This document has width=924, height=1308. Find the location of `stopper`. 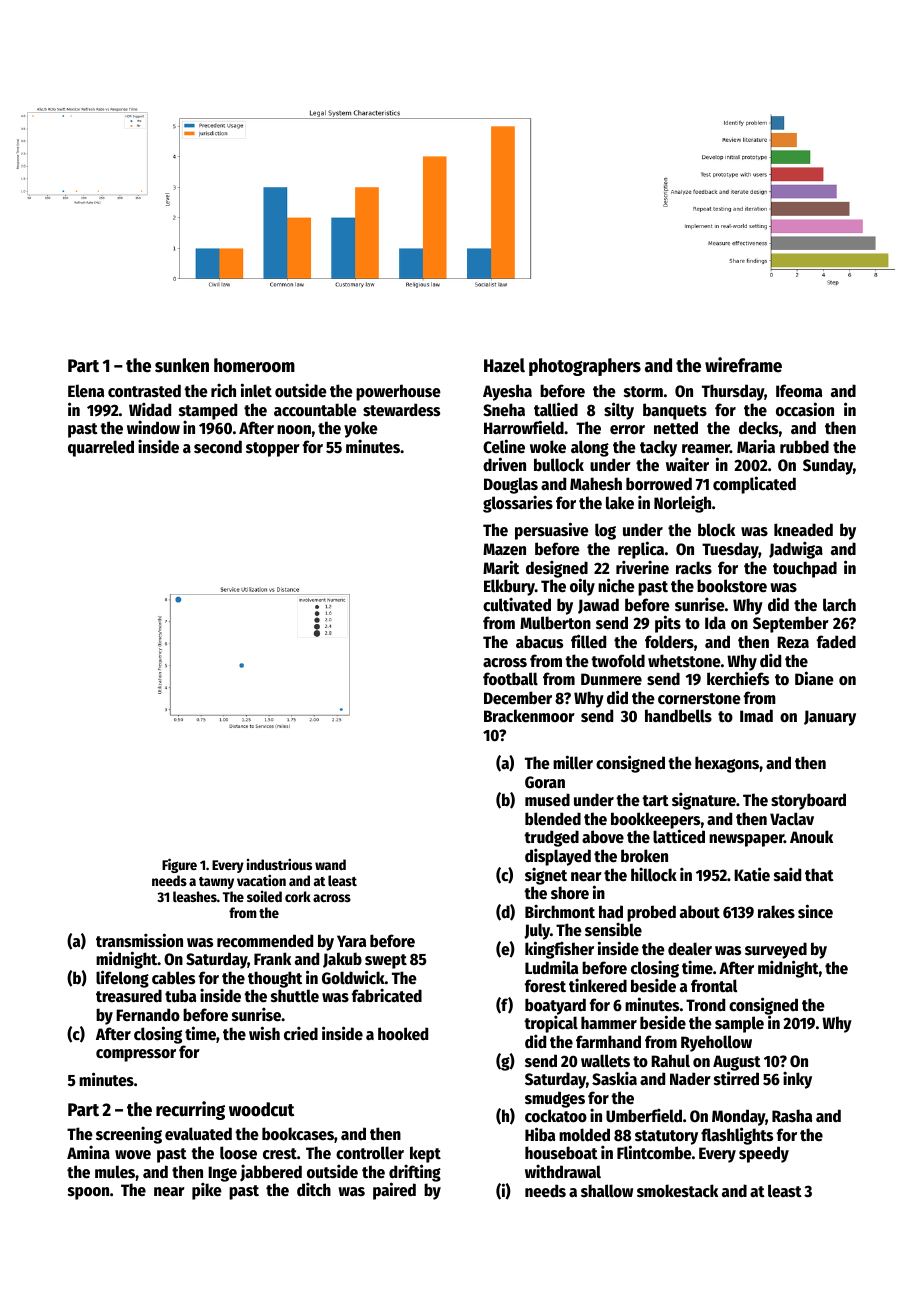

stopper is located at coordinates (273, 449).
